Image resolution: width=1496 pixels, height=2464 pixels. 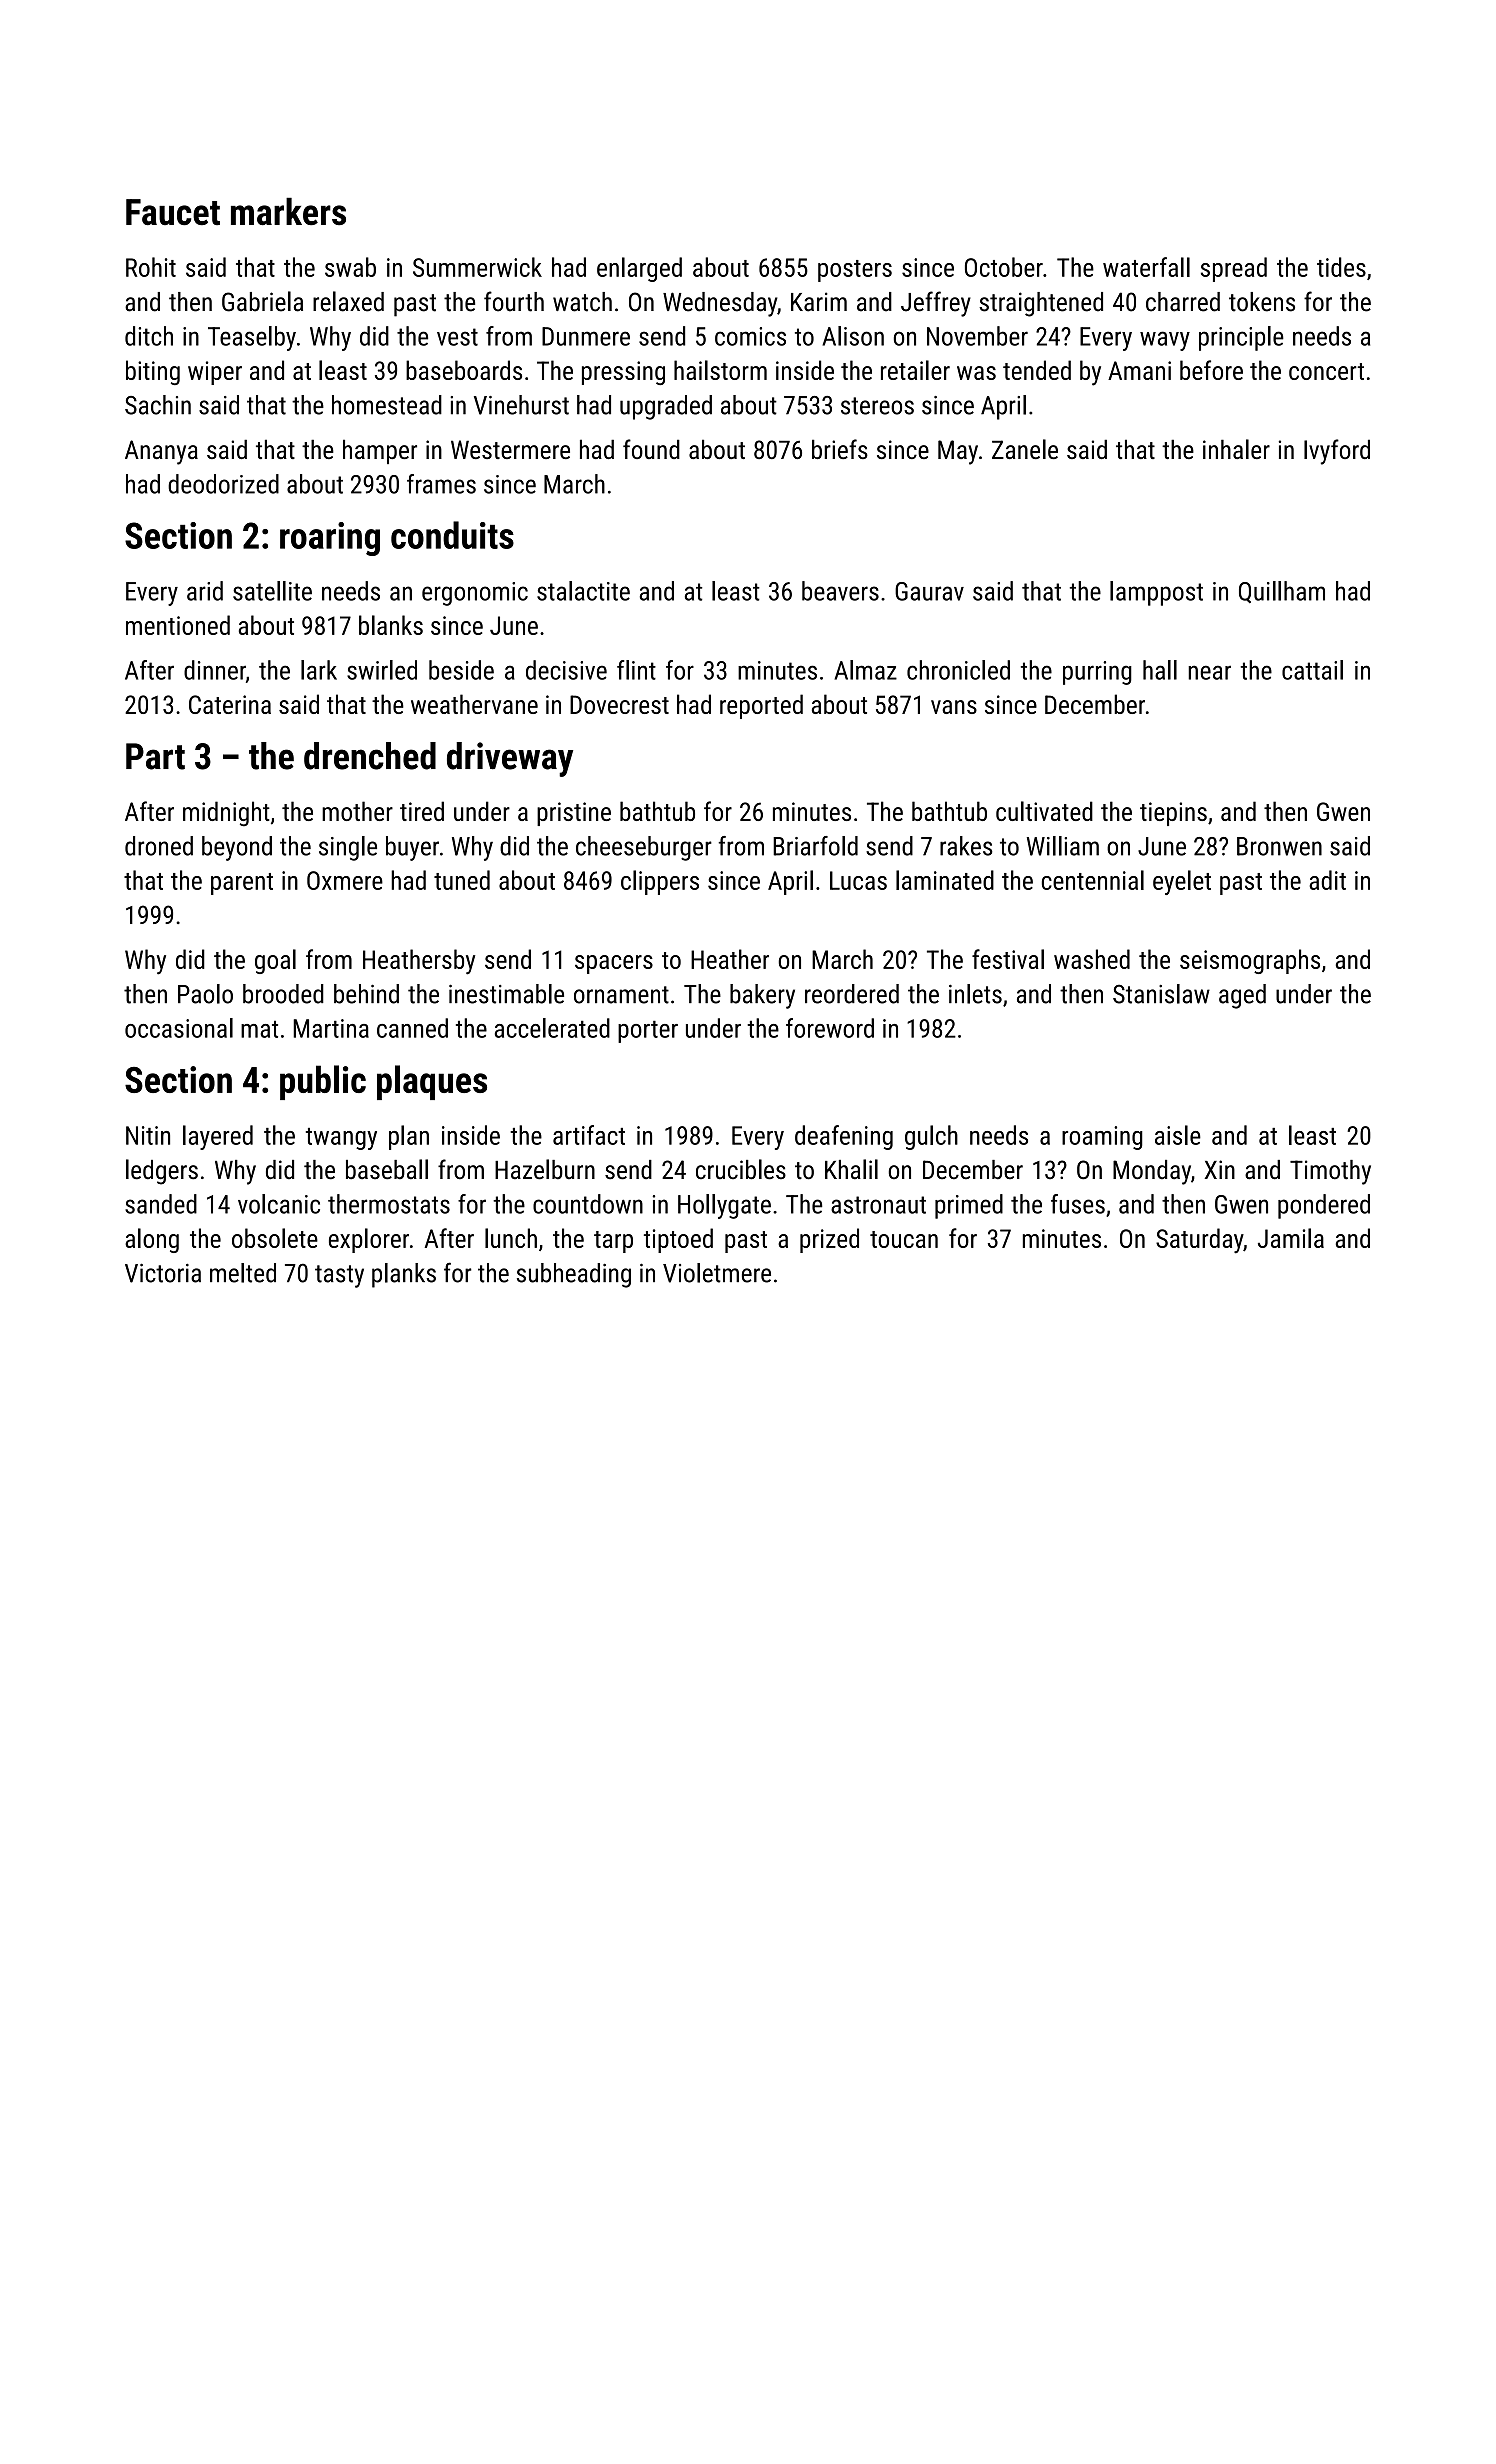 I want to click on Briarfold, so click(x=815, y=846).
